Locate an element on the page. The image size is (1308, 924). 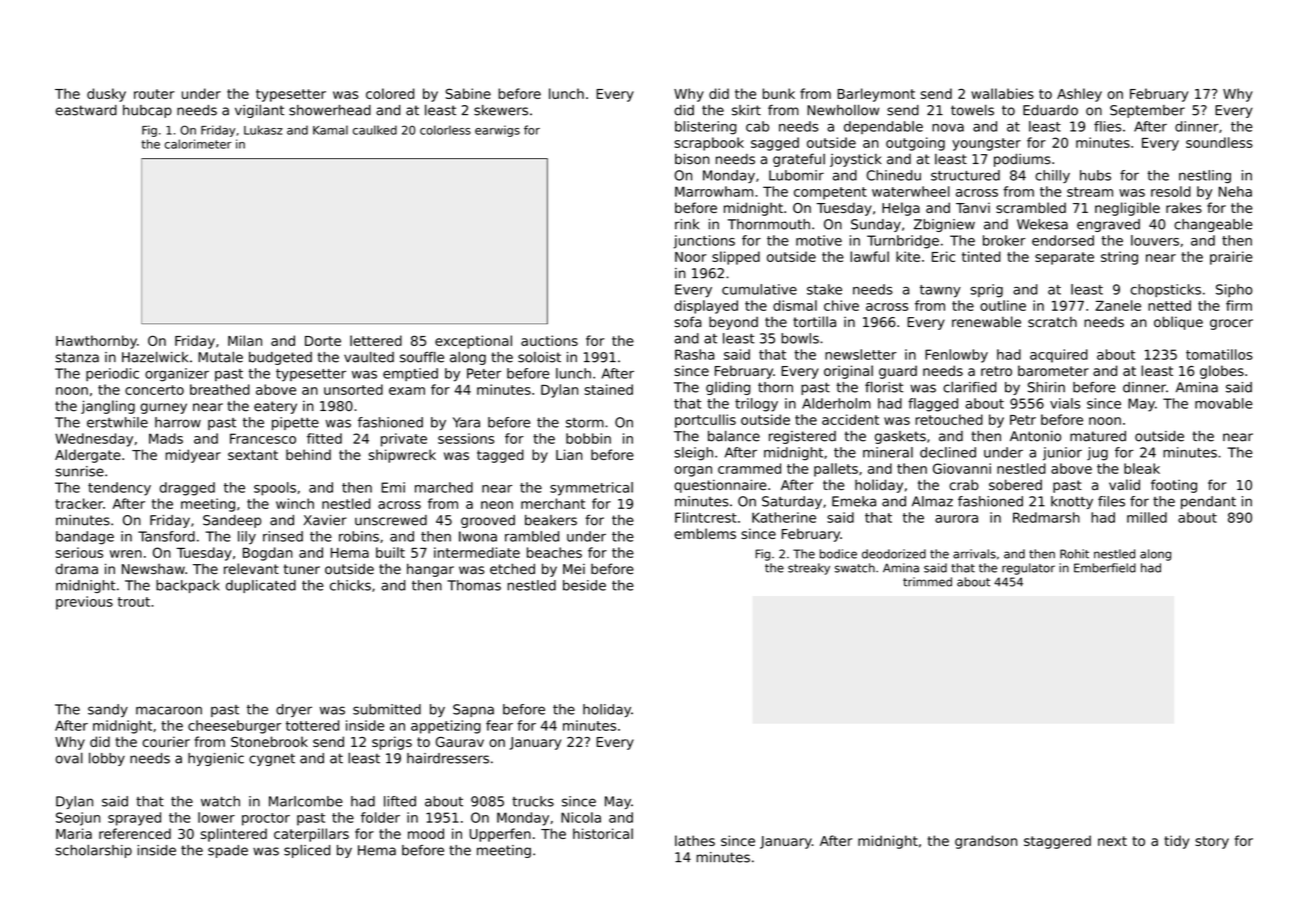
rink is located at coordinates (687, 224).
